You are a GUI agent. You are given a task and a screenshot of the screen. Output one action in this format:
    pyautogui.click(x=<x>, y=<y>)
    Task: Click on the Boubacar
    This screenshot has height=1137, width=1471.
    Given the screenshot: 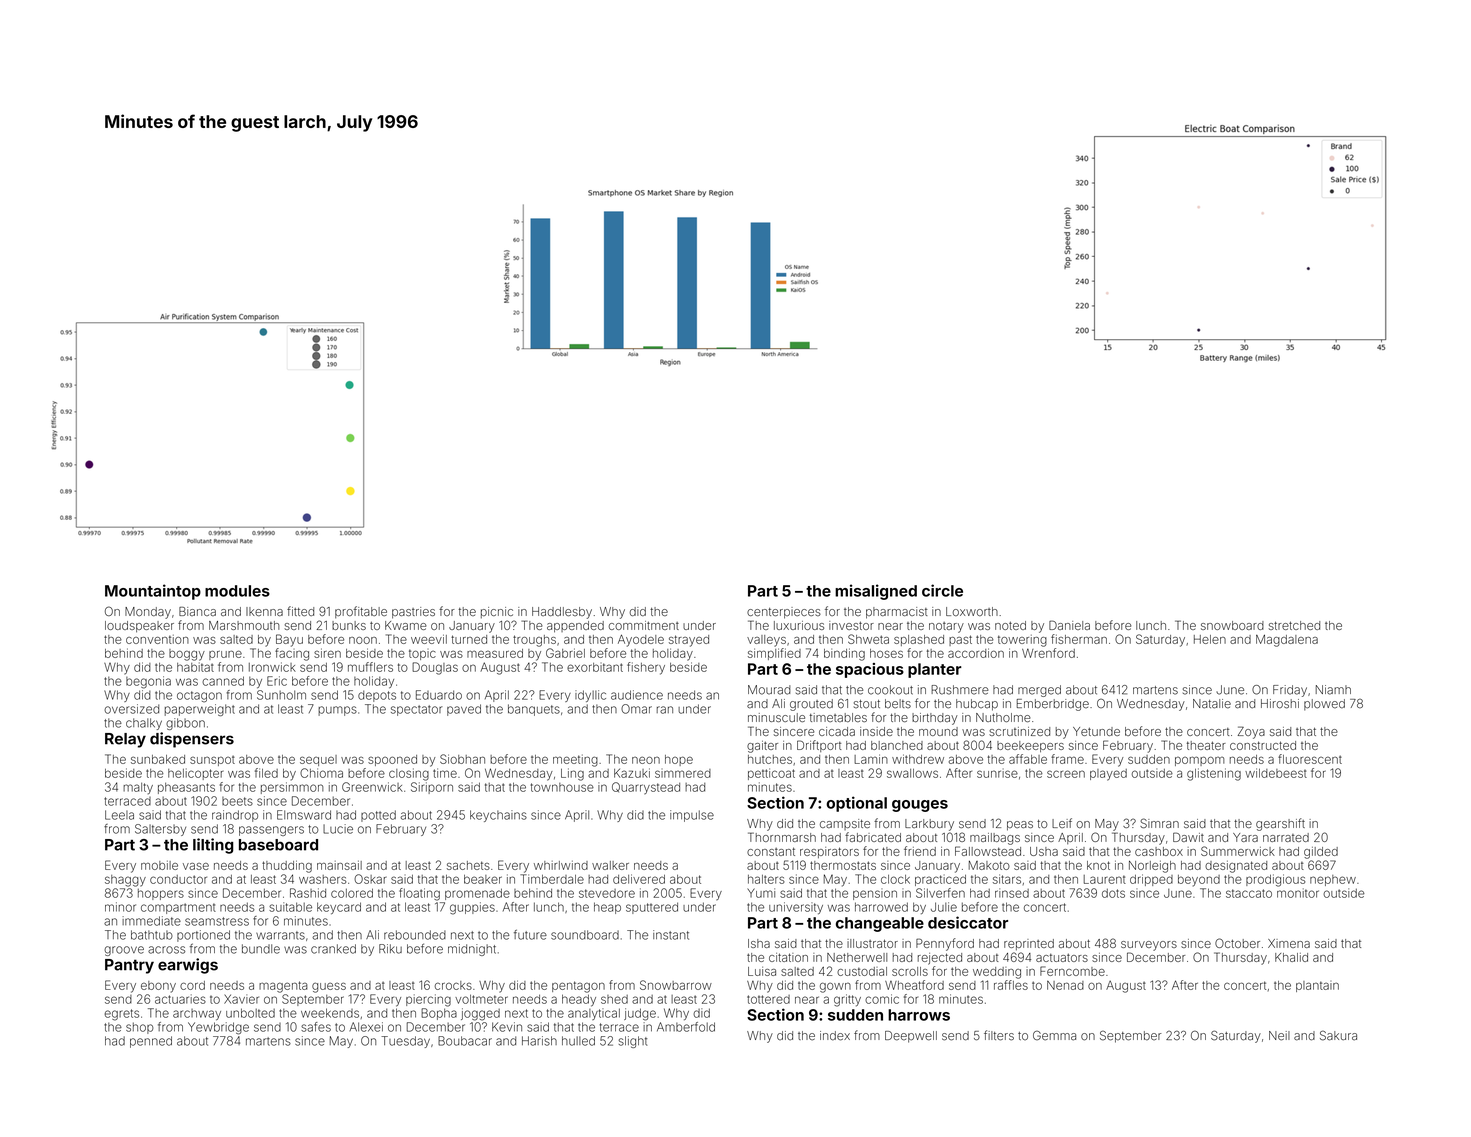 What is the action you would take?
    pyautogui.click(x=465, y=1041)
